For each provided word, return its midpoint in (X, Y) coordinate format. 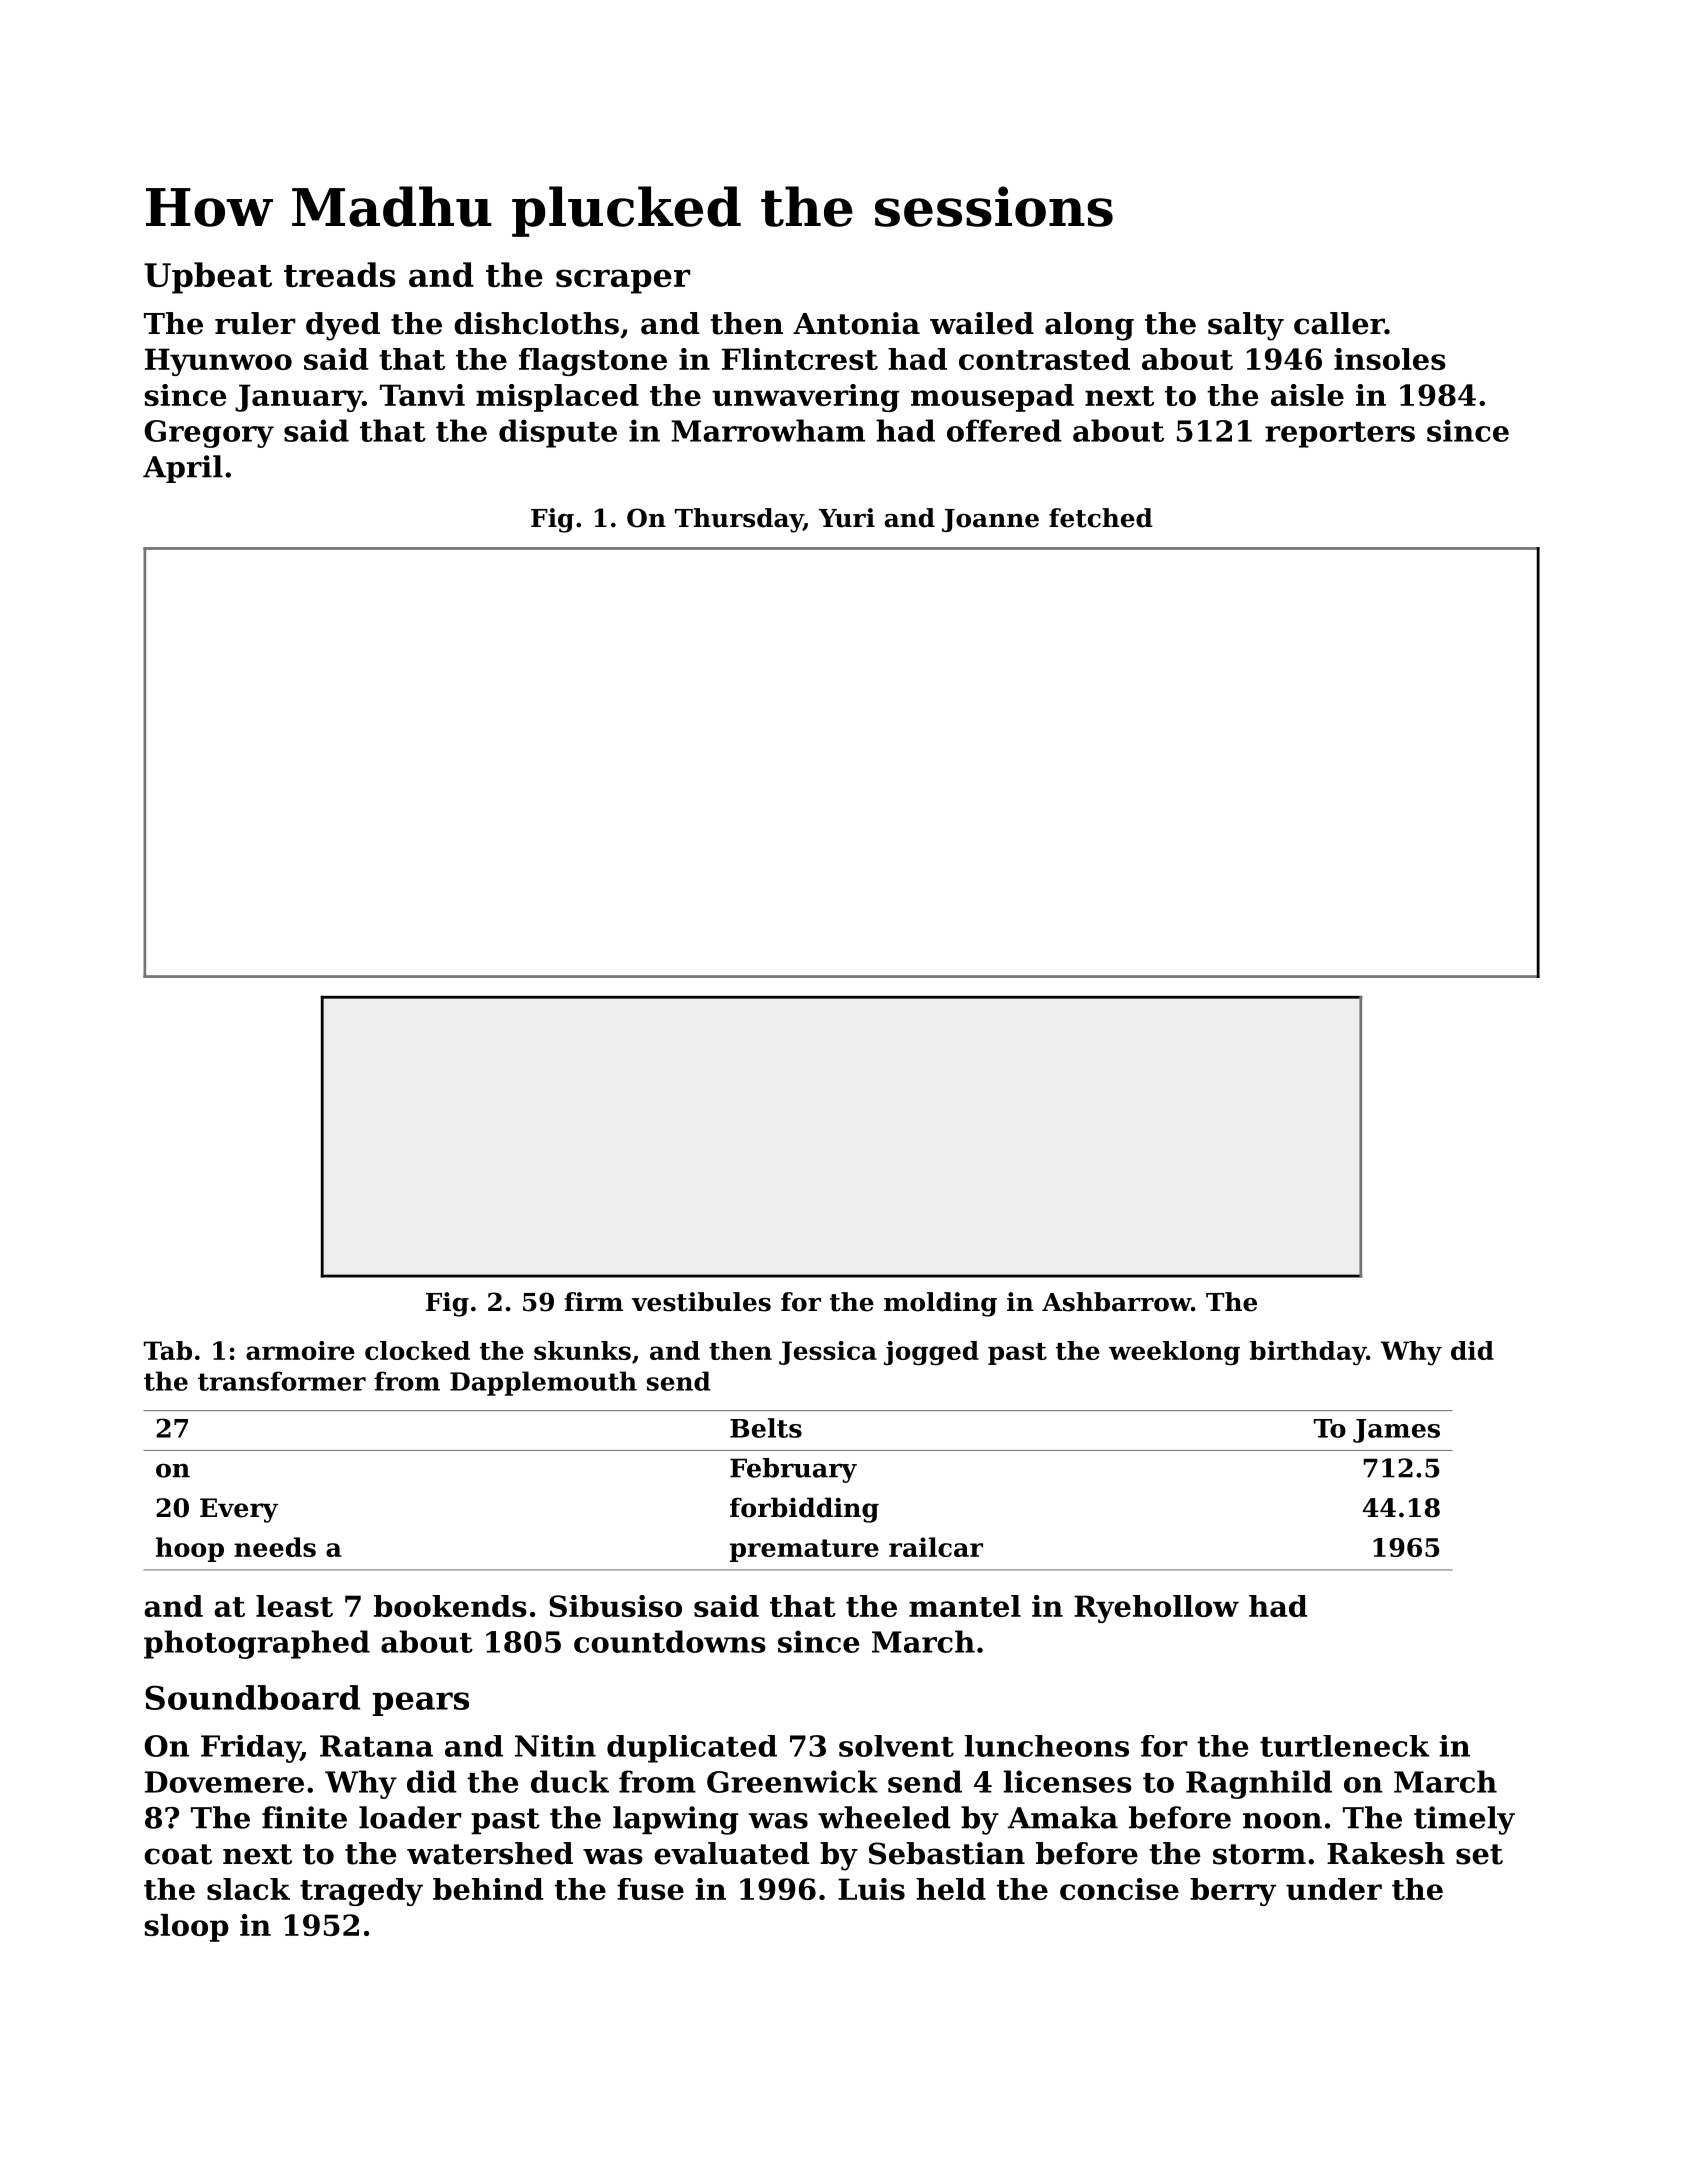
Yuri (847, 518)
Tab (168, 1350)
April (183, 469)
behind (488, 1889)
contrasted (1044, 359)
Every (239, 1510)
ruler (255, 323)
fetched (1101, 518)
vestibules (701, 1302)
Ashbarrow (1116, 1302)
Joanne (990, 520)
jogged (931, 1353)
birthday (1308, 1353)
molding (940, 1304)
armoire (300, 1350)
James (1396, 1431)
